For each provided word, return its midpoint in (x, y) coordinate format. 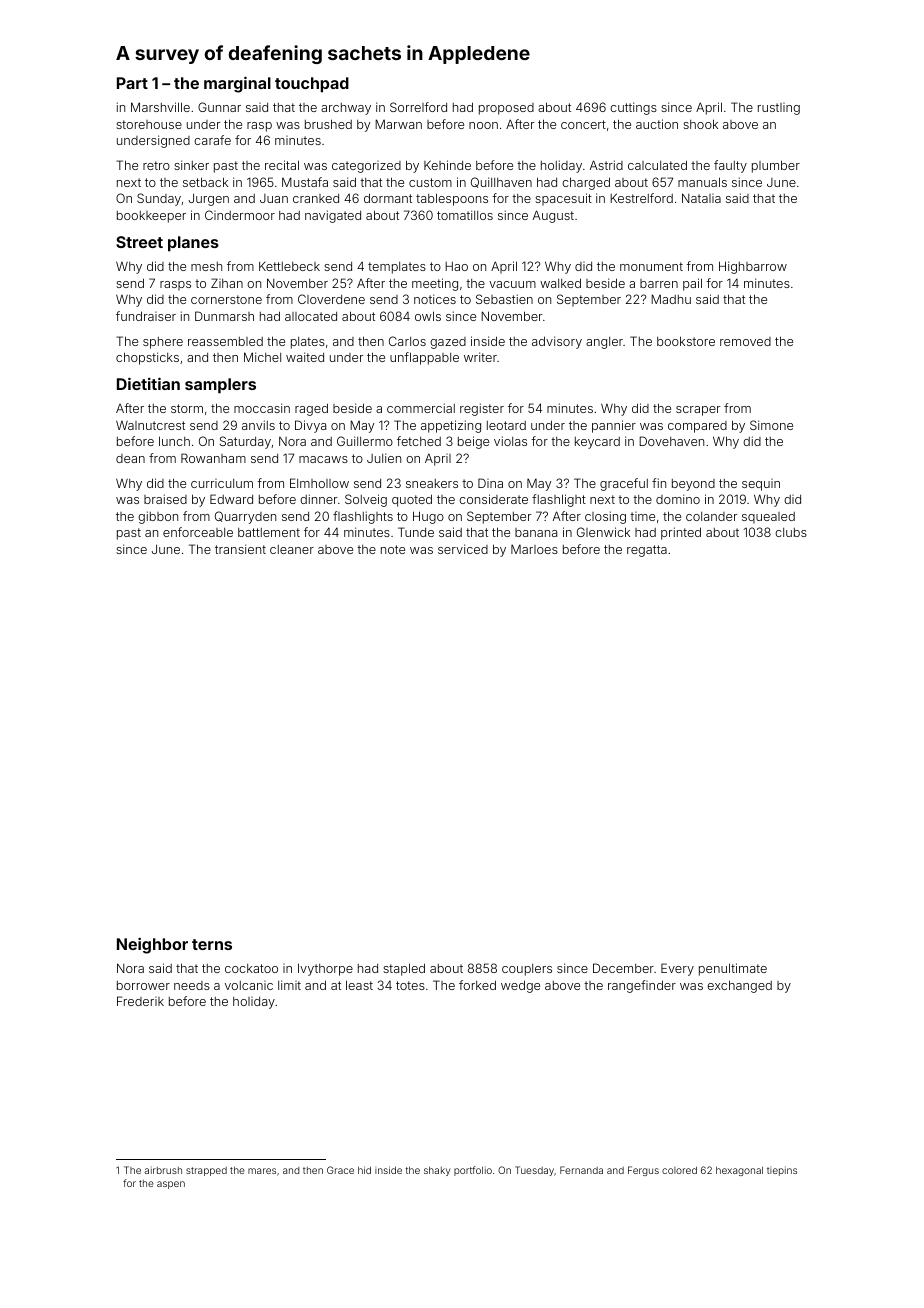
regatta (647, 551)
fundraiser (146, 316)
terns (212, 944)
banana (536, 532)
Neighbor (152, 945)
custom (430, 182)
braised (165, 499)
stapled (404, 969)
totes (410, 985)
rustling (779, 109)
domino (678, 499)
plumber (776, 166)
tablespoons (452, 199)
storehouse (149, 124)
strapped (206, 1171)
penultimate (733, 969)
